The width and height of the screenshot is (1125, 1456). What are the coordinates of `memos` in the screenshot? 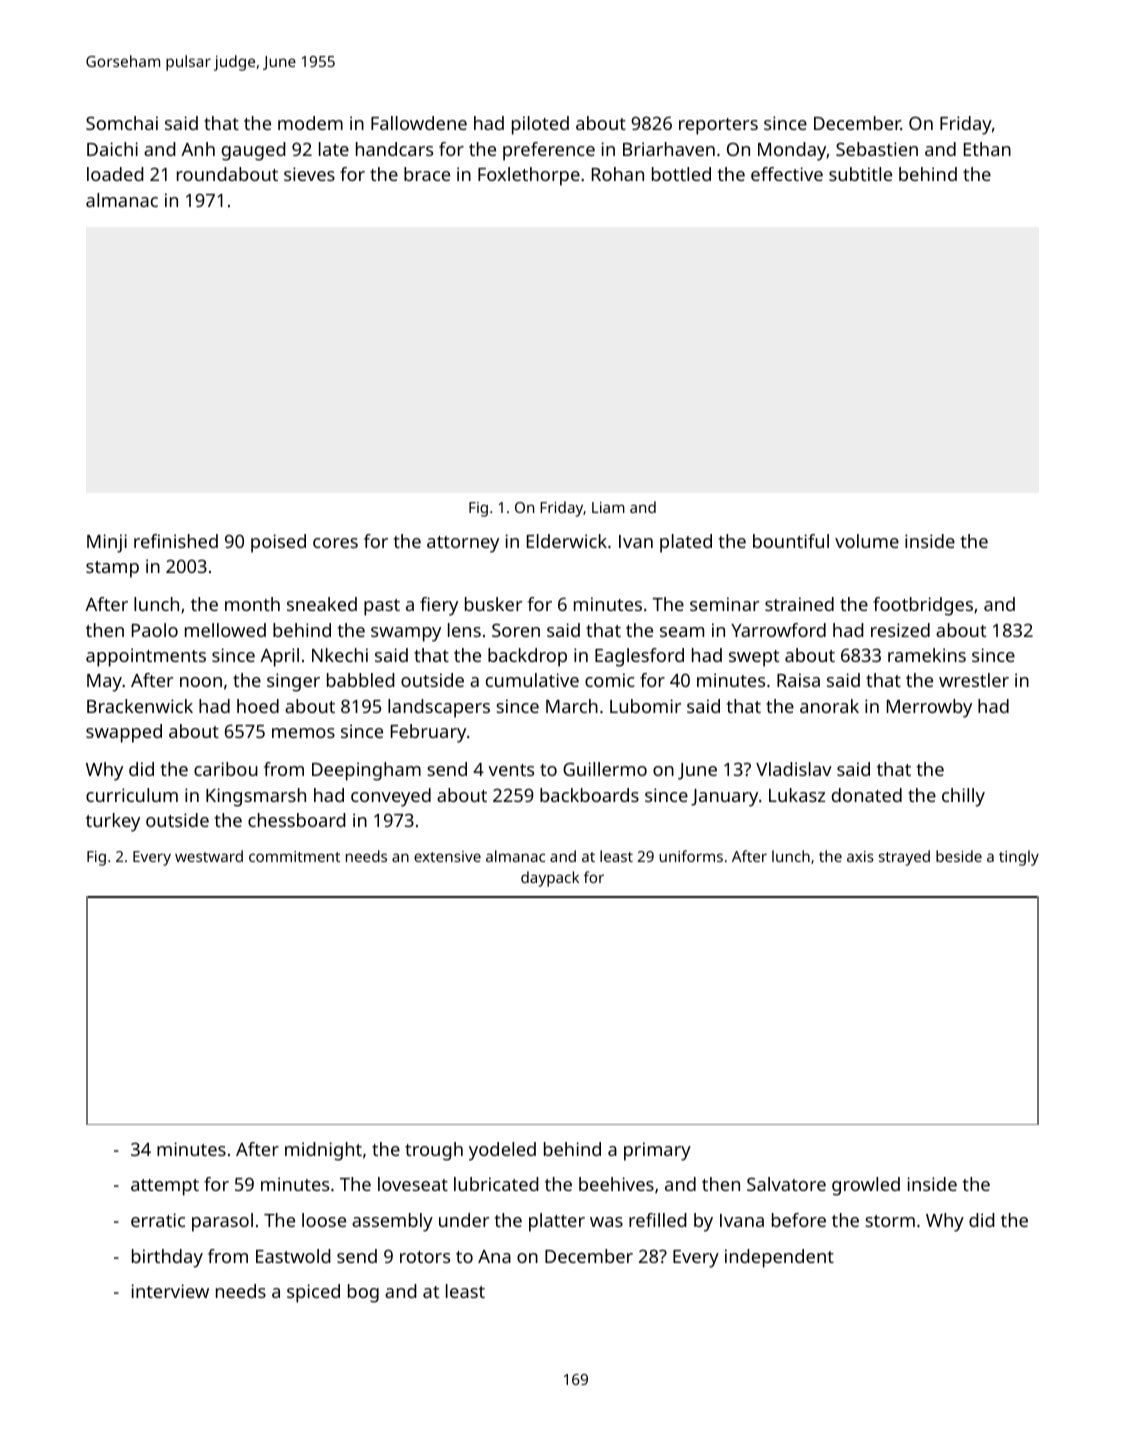 It's located at (303, 733).
